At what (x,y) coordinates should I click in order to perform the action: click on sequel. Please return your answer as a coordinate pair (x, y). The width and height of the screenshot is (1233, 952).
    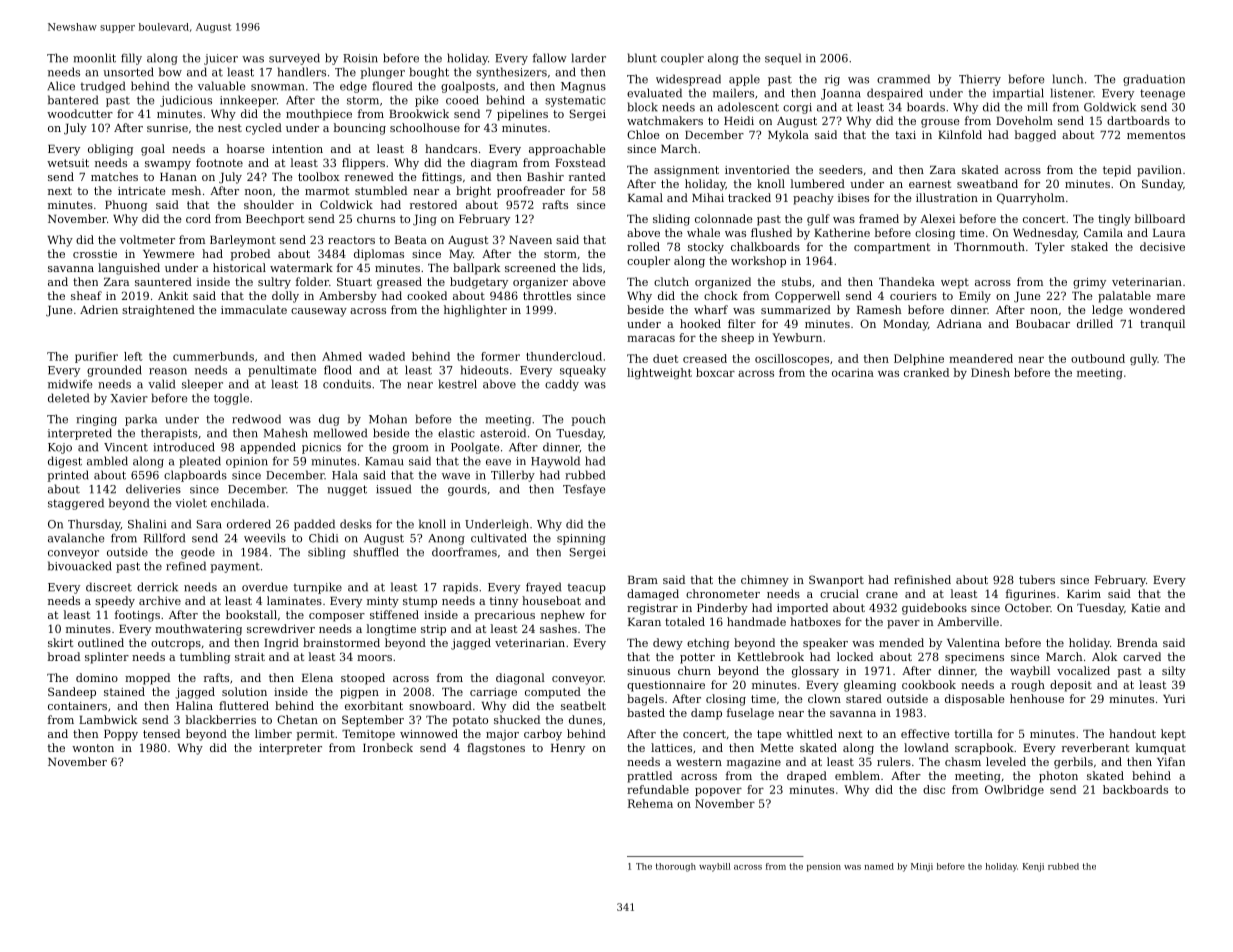
    Looking at the image, I should click on (783, 59).
